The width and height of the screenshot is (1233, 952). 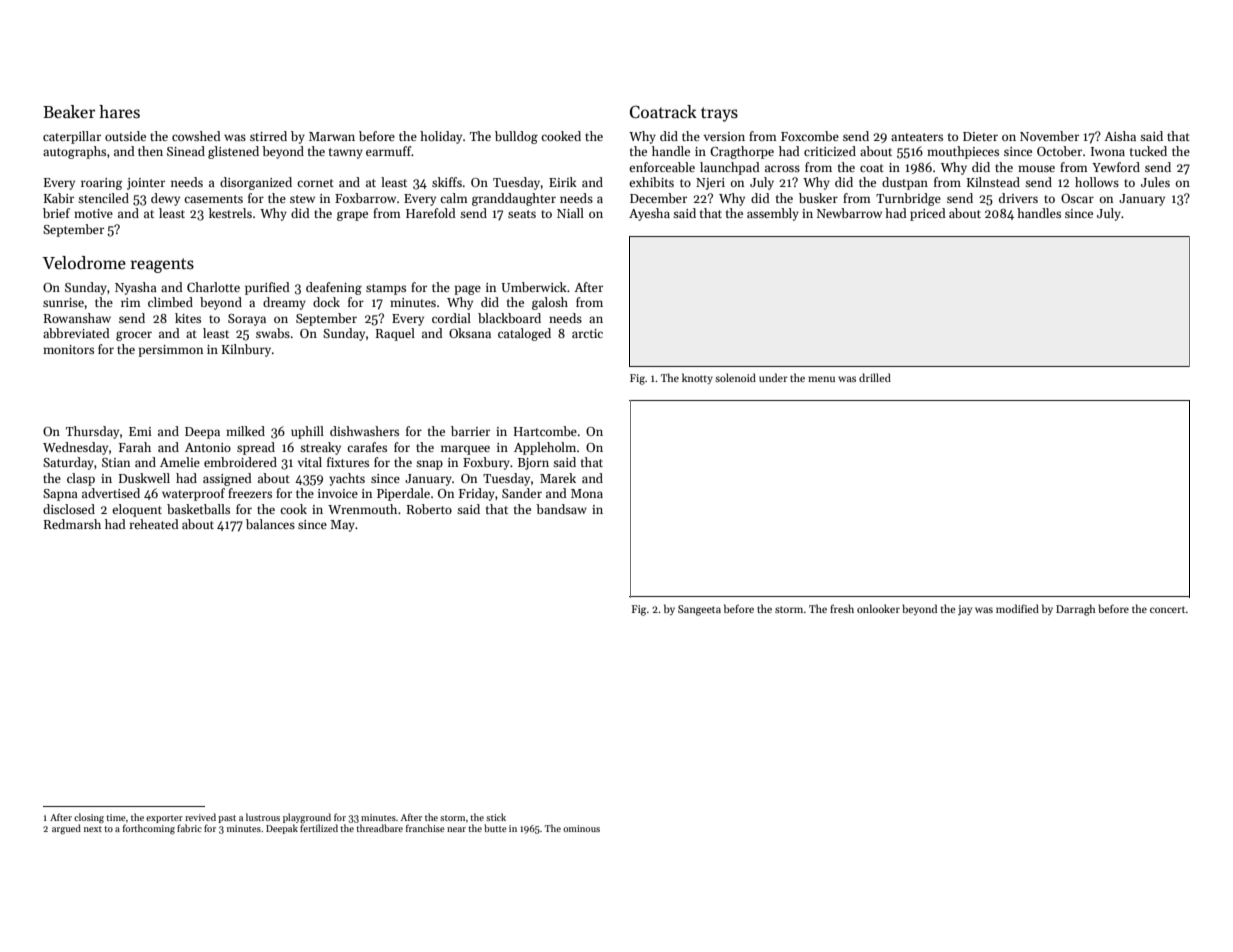 I want to click on Darragh, so click(x=1075, y=610).
